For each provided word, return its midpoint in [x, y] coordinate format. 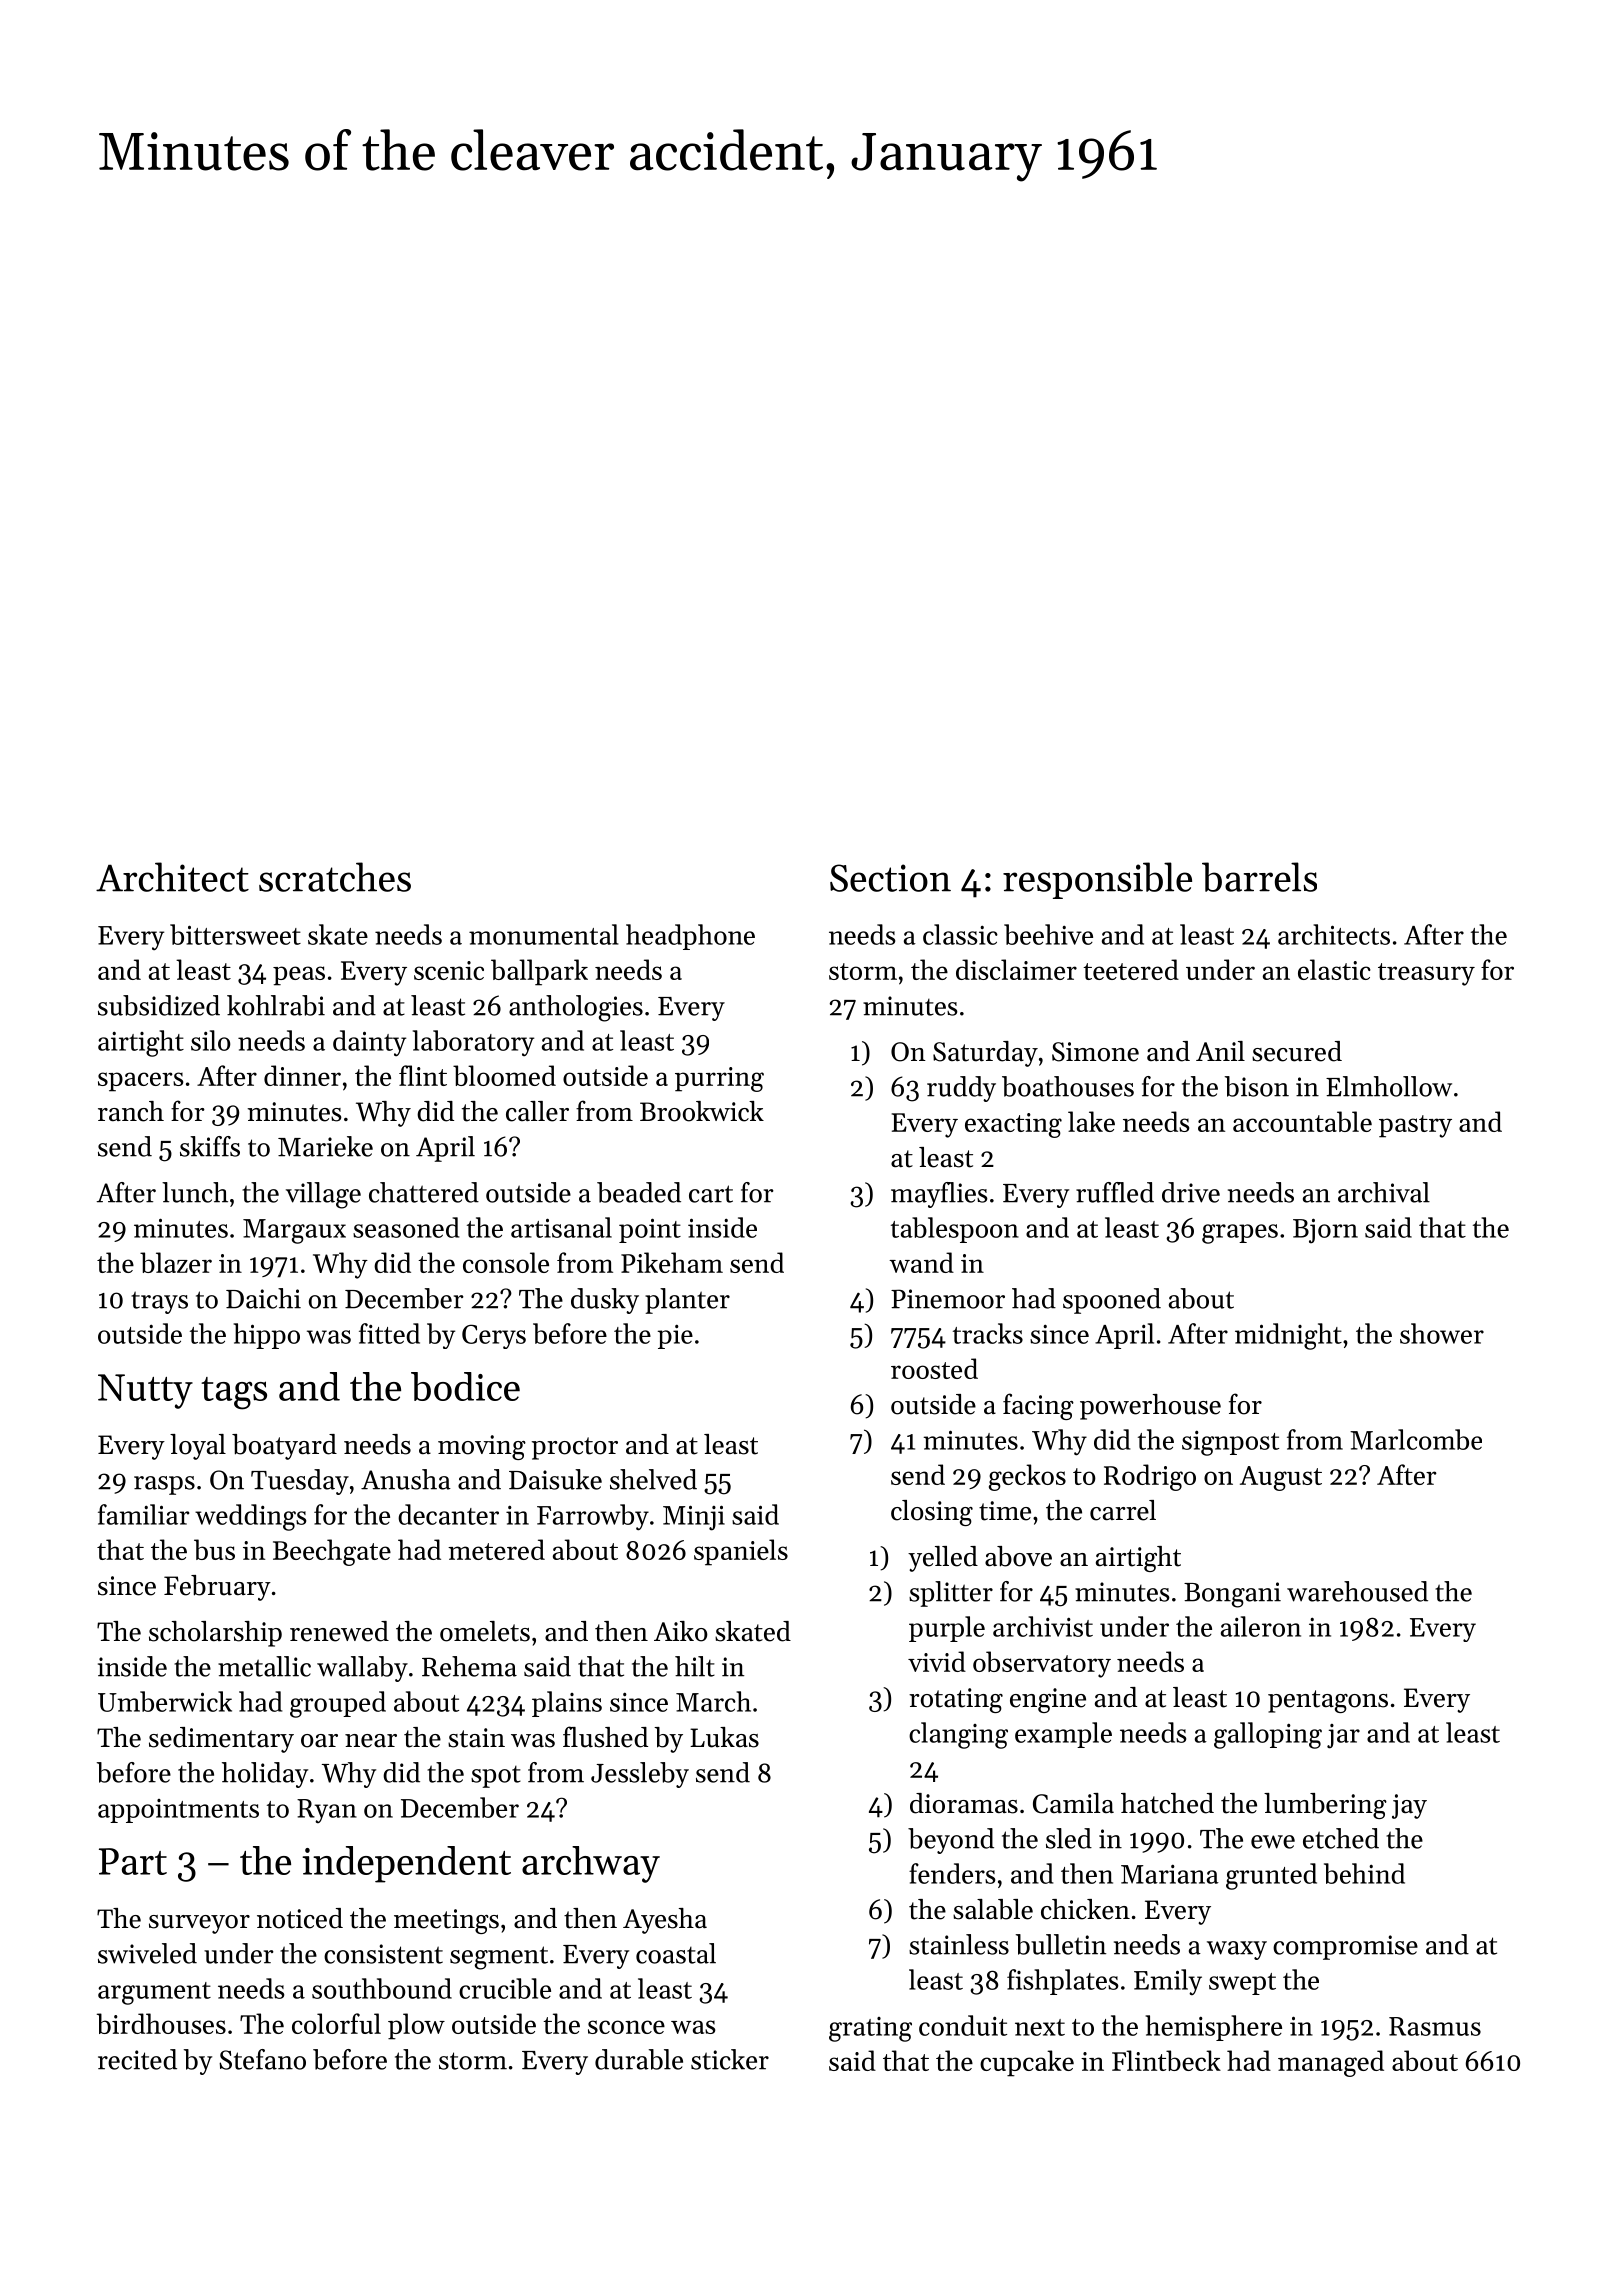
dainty [369, 1043]
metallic [264, 1666]
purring [719, 1079]
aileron [1261, 1626]
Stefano [262, 2059]
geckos [1027, 1477]
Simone [1095, 1052]
